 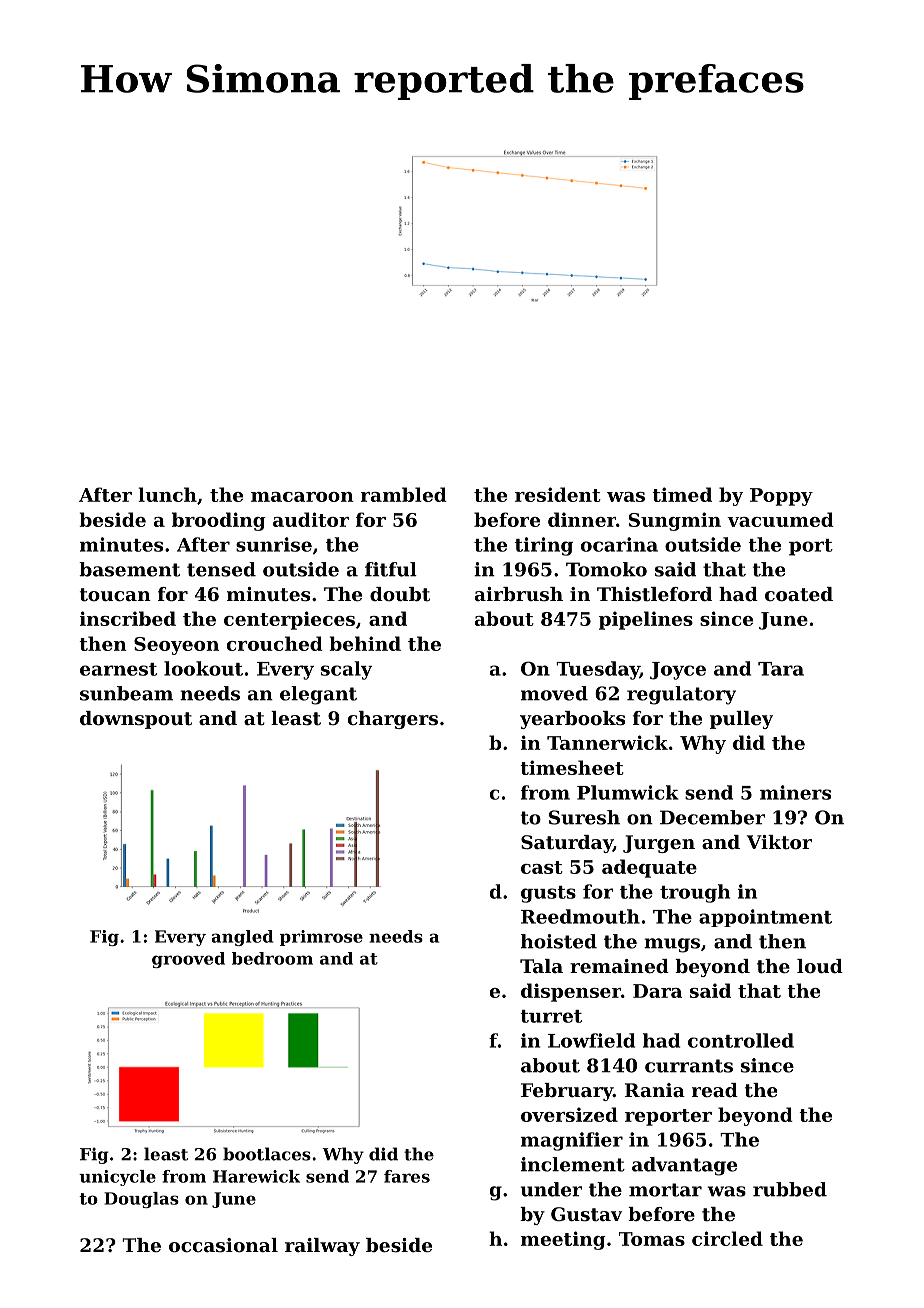 What do you see at coordinates (795, 792) in the image?
I see `miners` at bounding box center [795, 792].
